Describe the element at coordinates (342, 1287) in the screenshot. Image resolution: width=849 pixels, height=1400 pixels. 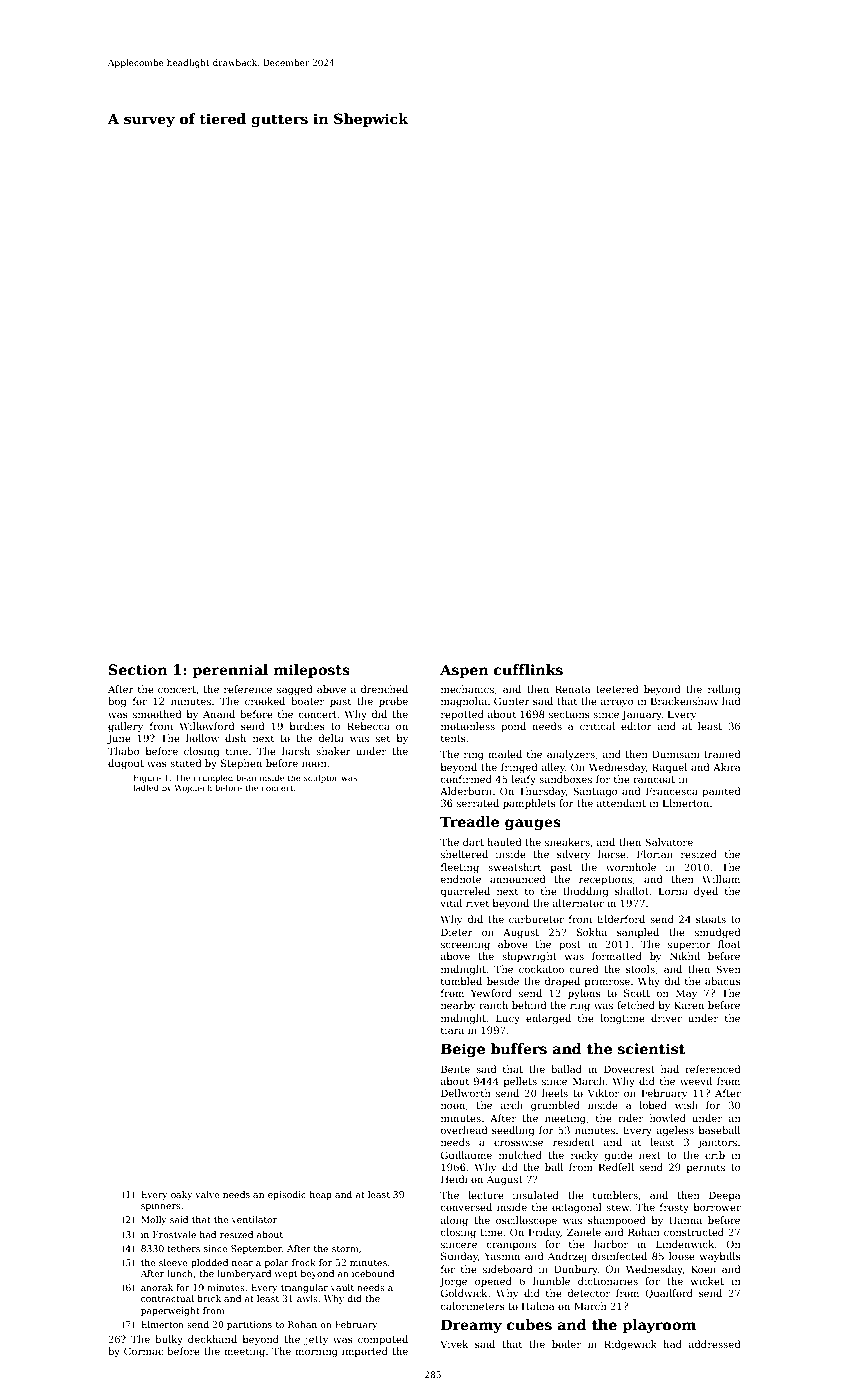
I see `vault` at that location.
